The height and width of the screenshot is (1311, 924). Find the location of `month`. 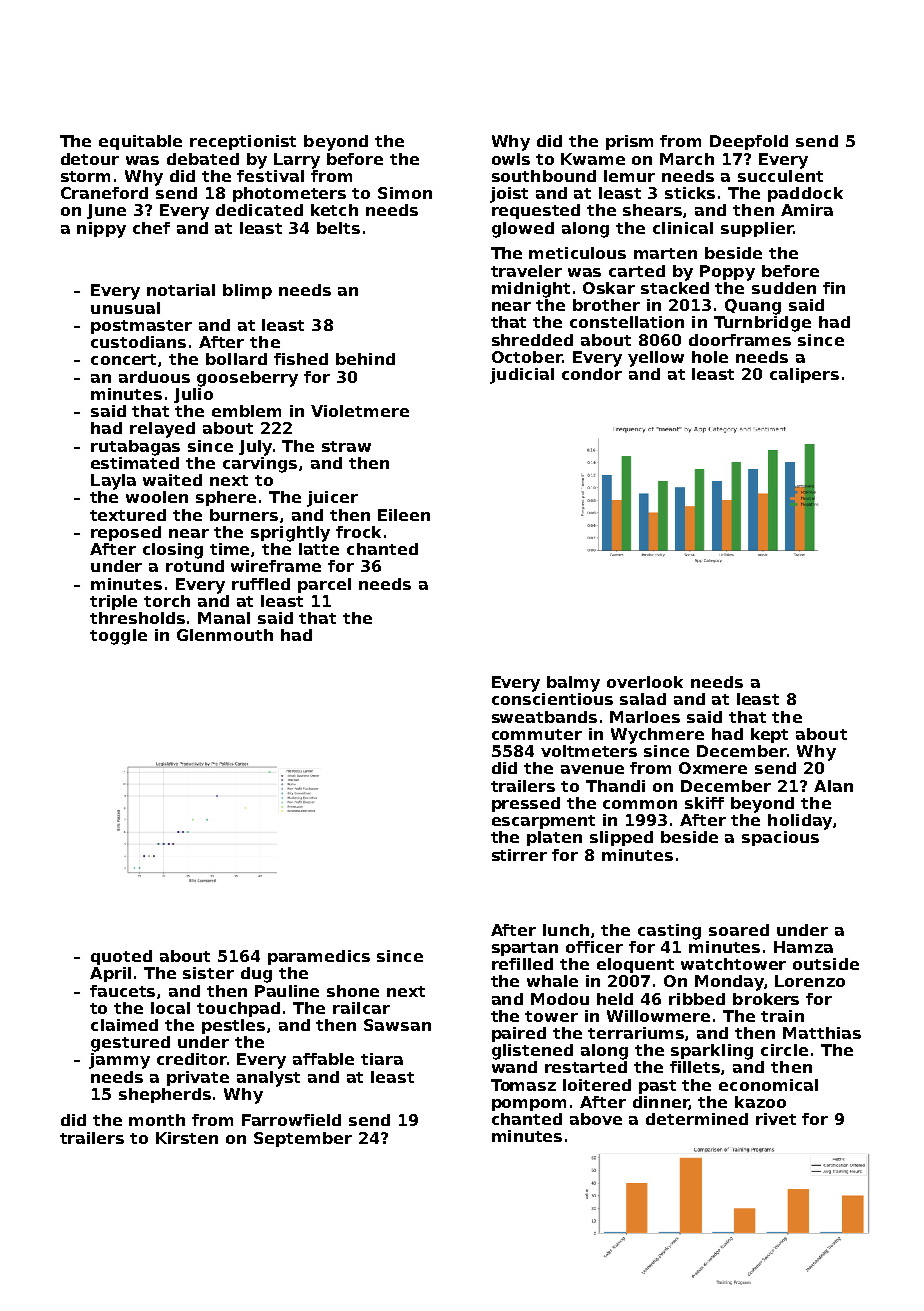

month is located at coordinates (157, 1120).
